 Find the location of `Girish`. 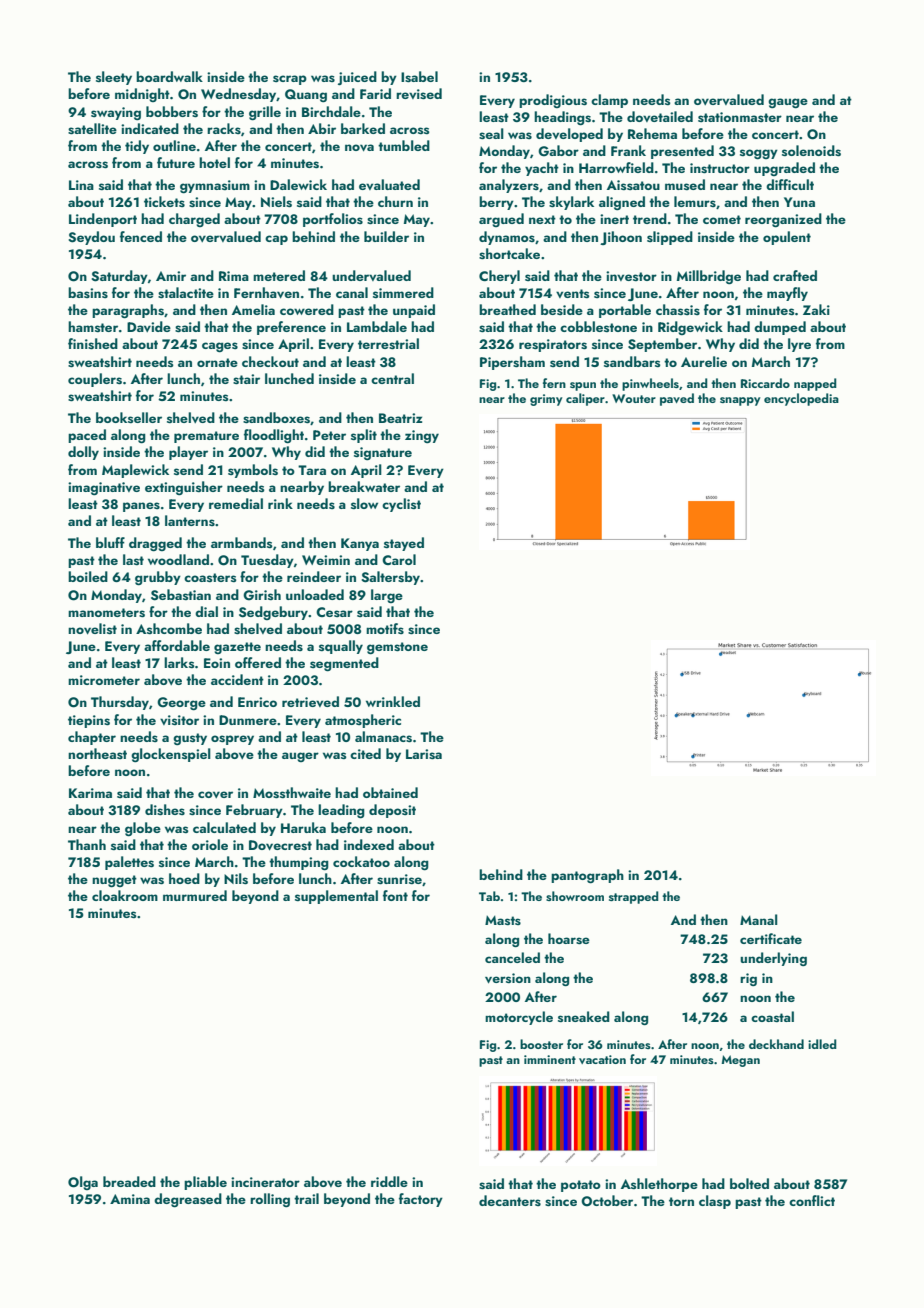

Girish is located at coordinates (262, 595).
